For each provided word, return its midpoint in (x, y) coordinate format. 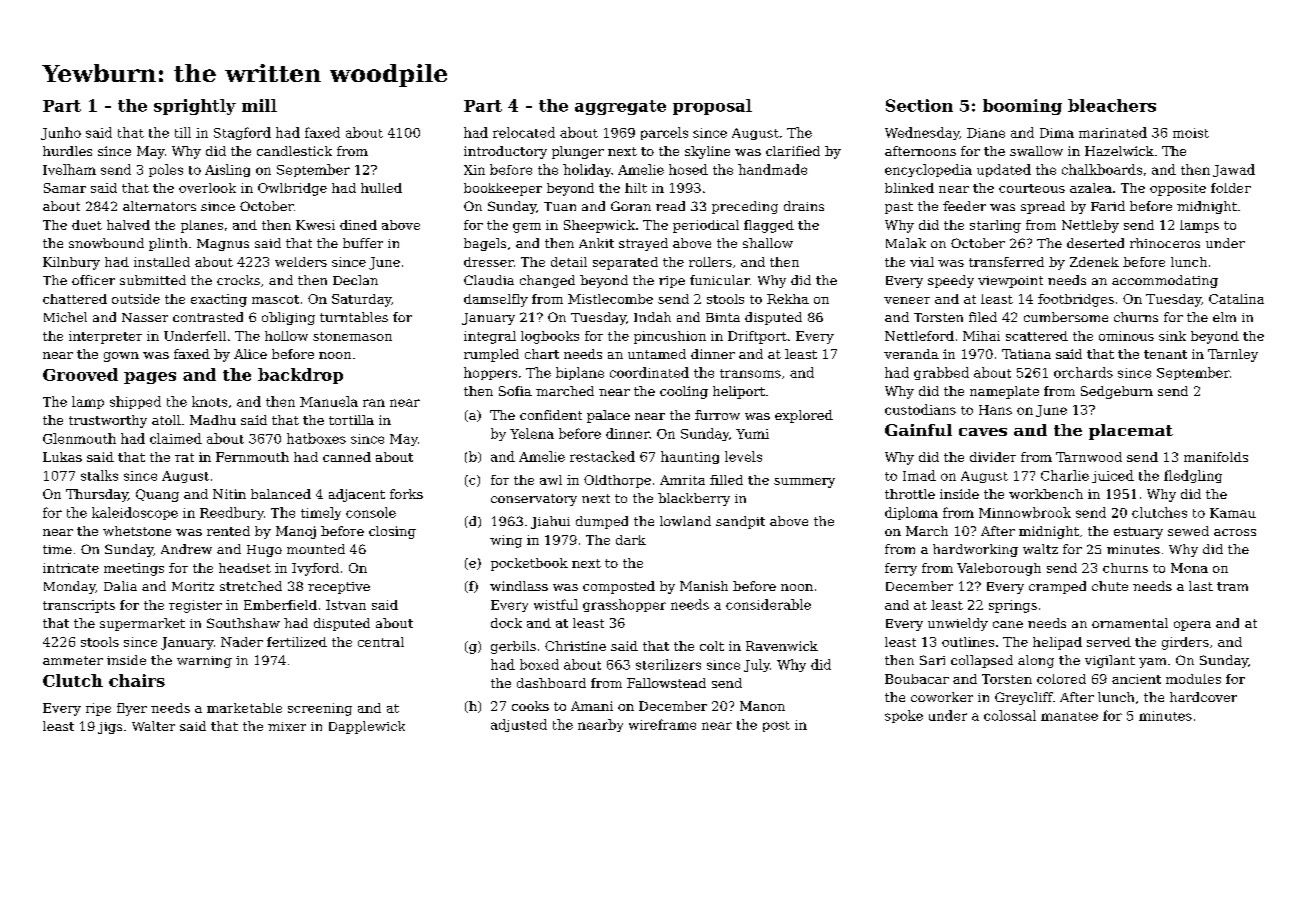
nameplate (1004, 392)
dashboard (551, 683)
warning (204, 662)
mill (259, 105)
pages (150, 378)
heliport (739, 392)
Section (919, 105)
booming (1022, 107)
